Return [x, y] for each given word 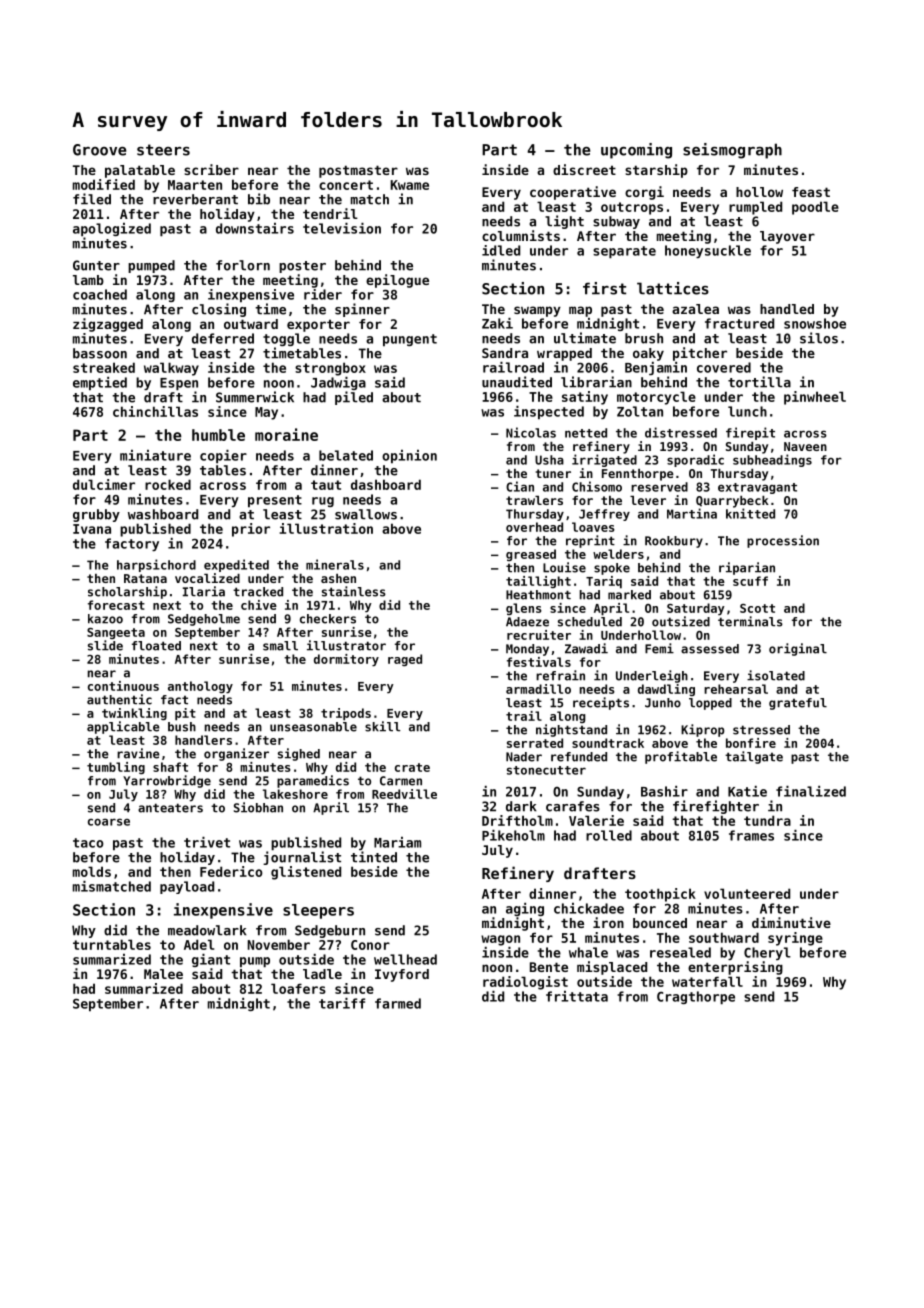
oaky [648, 354]
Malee [163, 974]
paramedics [313, 781]
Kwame [409, 185]
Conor [370, 945]
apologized [112, 230]
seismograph [732, 151]
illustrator [346, 645]
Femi [659, 648]
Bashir [664, 791]
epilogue [397, 281]
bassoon [100, 353]
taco [88, 843]
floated [156, 646]
